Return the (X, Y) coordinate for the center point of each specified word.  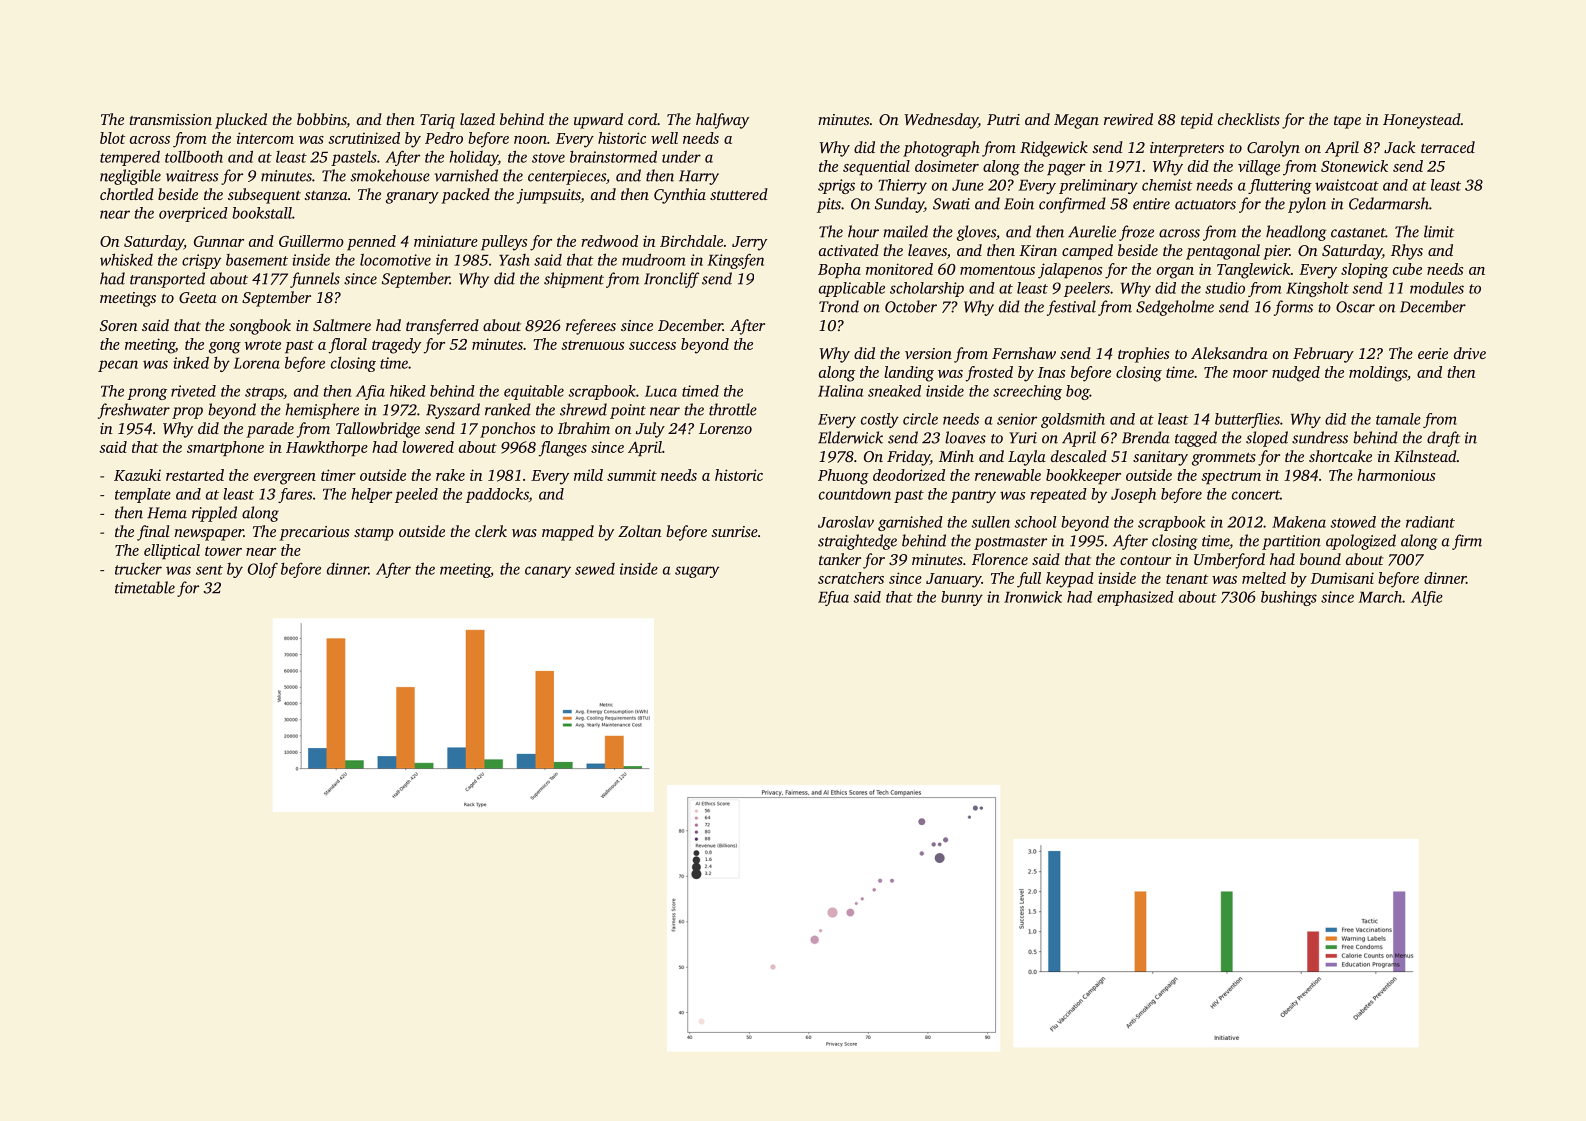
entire (1151, 204)
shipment (574, 280)
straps (264, 393)
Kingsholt (1317, 289)
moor (1250, 374)
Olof (263, 570)
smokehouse (390, 175)
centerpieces (567, 177)
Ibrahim (584, 428)
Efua (833, 598)
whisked (126, 259)
